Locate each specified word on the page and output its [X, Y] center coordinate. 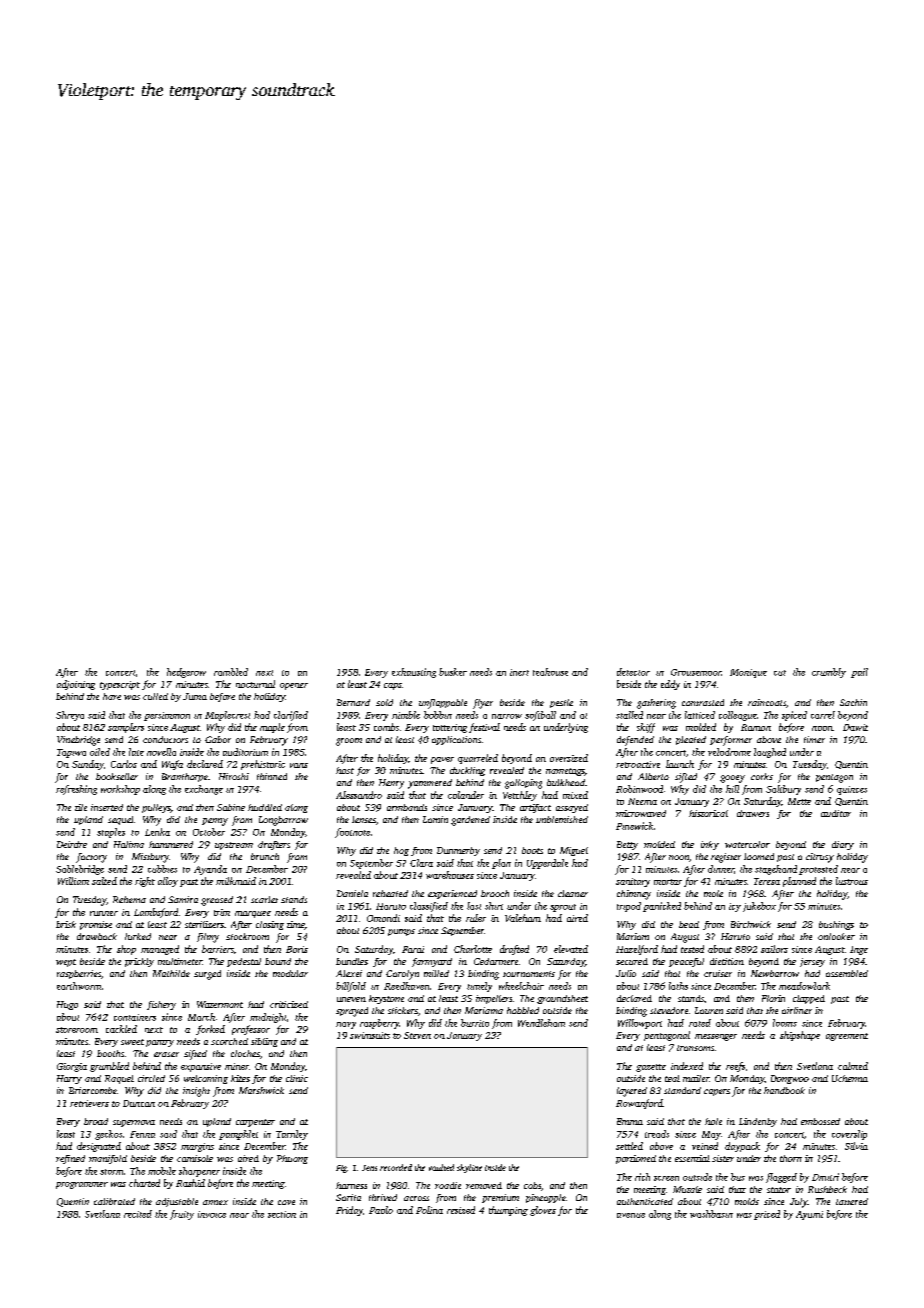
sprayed [352, 1012]
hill [732, 789]
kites [240, 1078]
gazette [651, 1068]
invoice [212, 1214]
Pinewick [634, 826]
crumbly [829, 673]
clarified [291, 716]
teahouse [550, 672]
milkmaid [236, 881]
